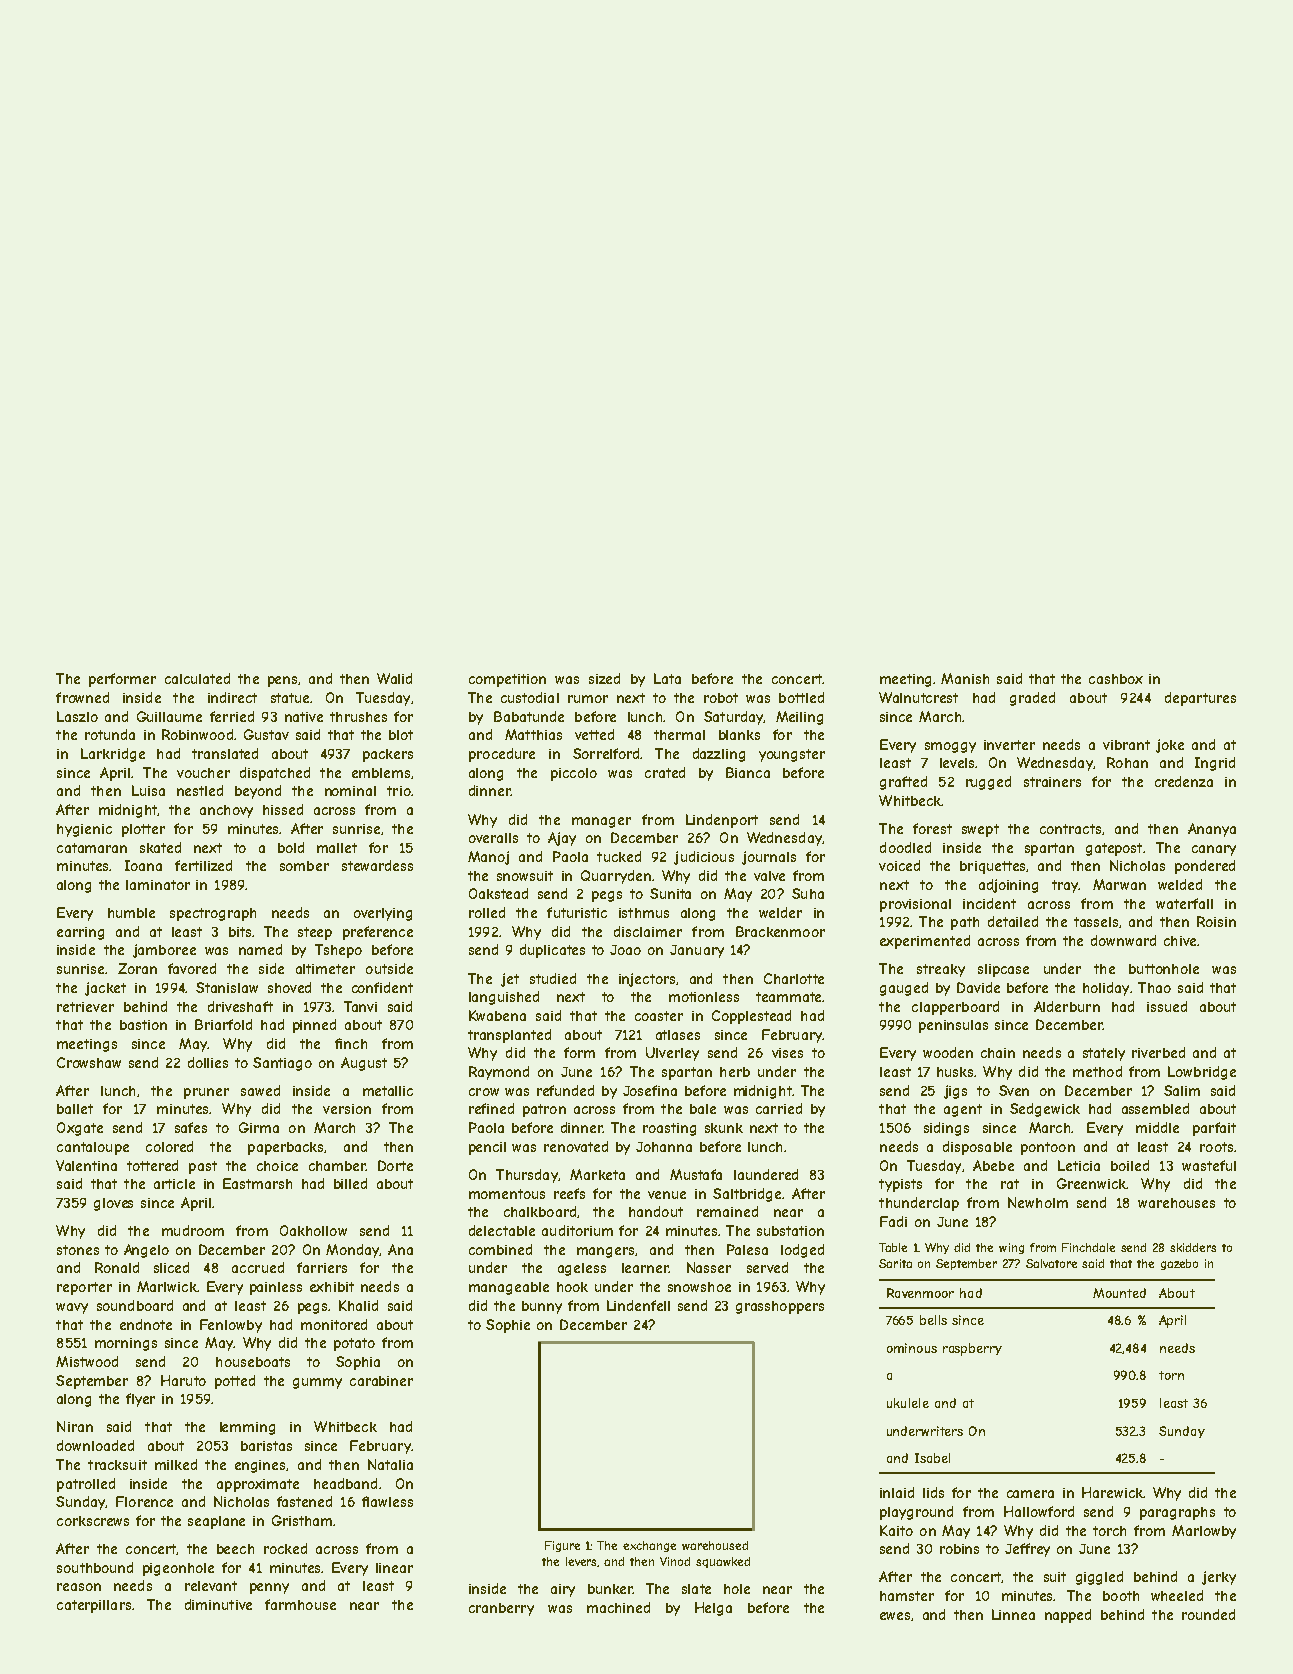  Describe the element at coordinates (508, 1326) in the page. I see `Sophie` at that location.
